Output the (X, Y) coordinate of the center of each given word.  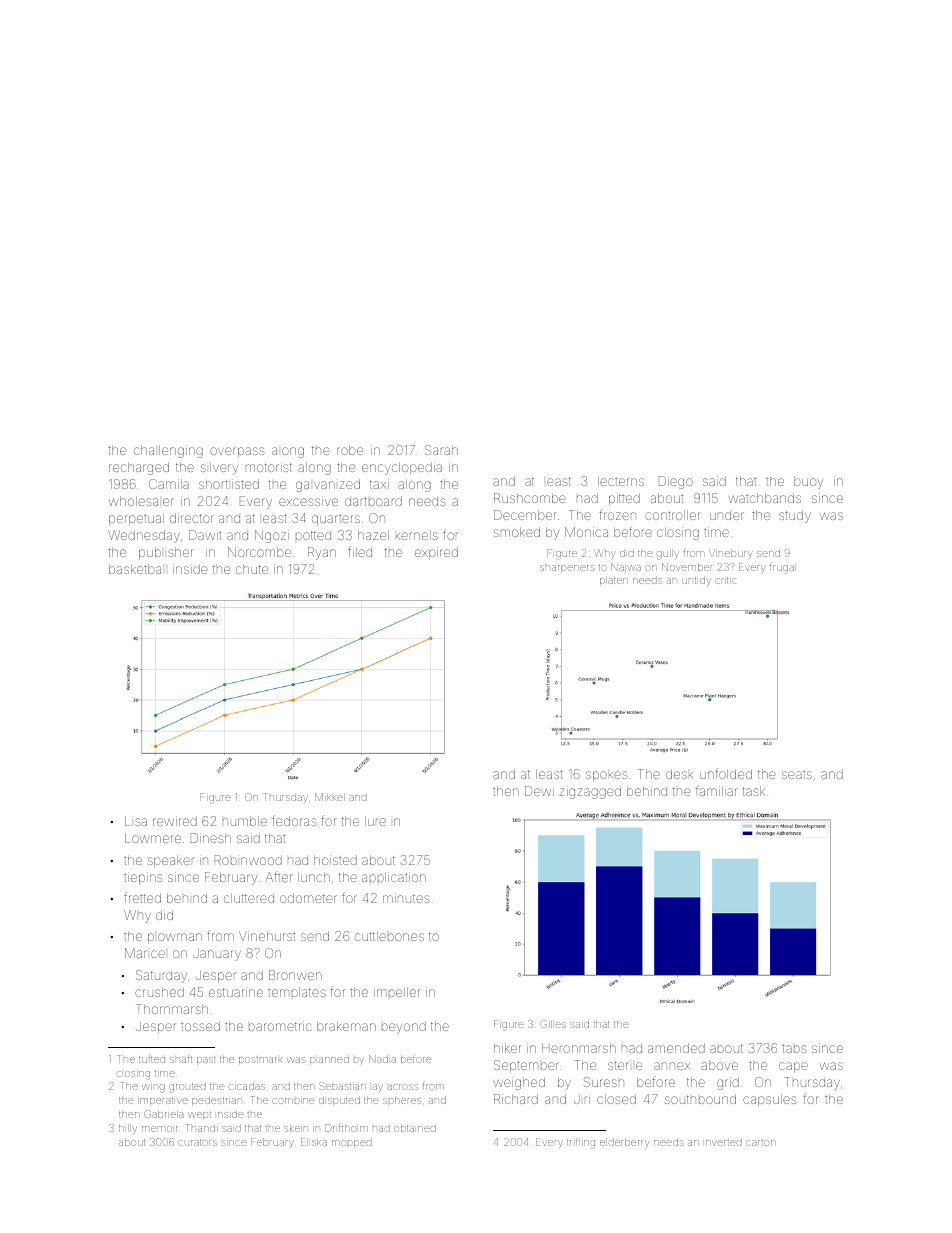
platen (614, 581)
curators (198, 1142)
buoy (808, 482)
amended (676, 1048)
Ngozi (272, 536)
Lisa (136, 821)
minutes (406, 898)
